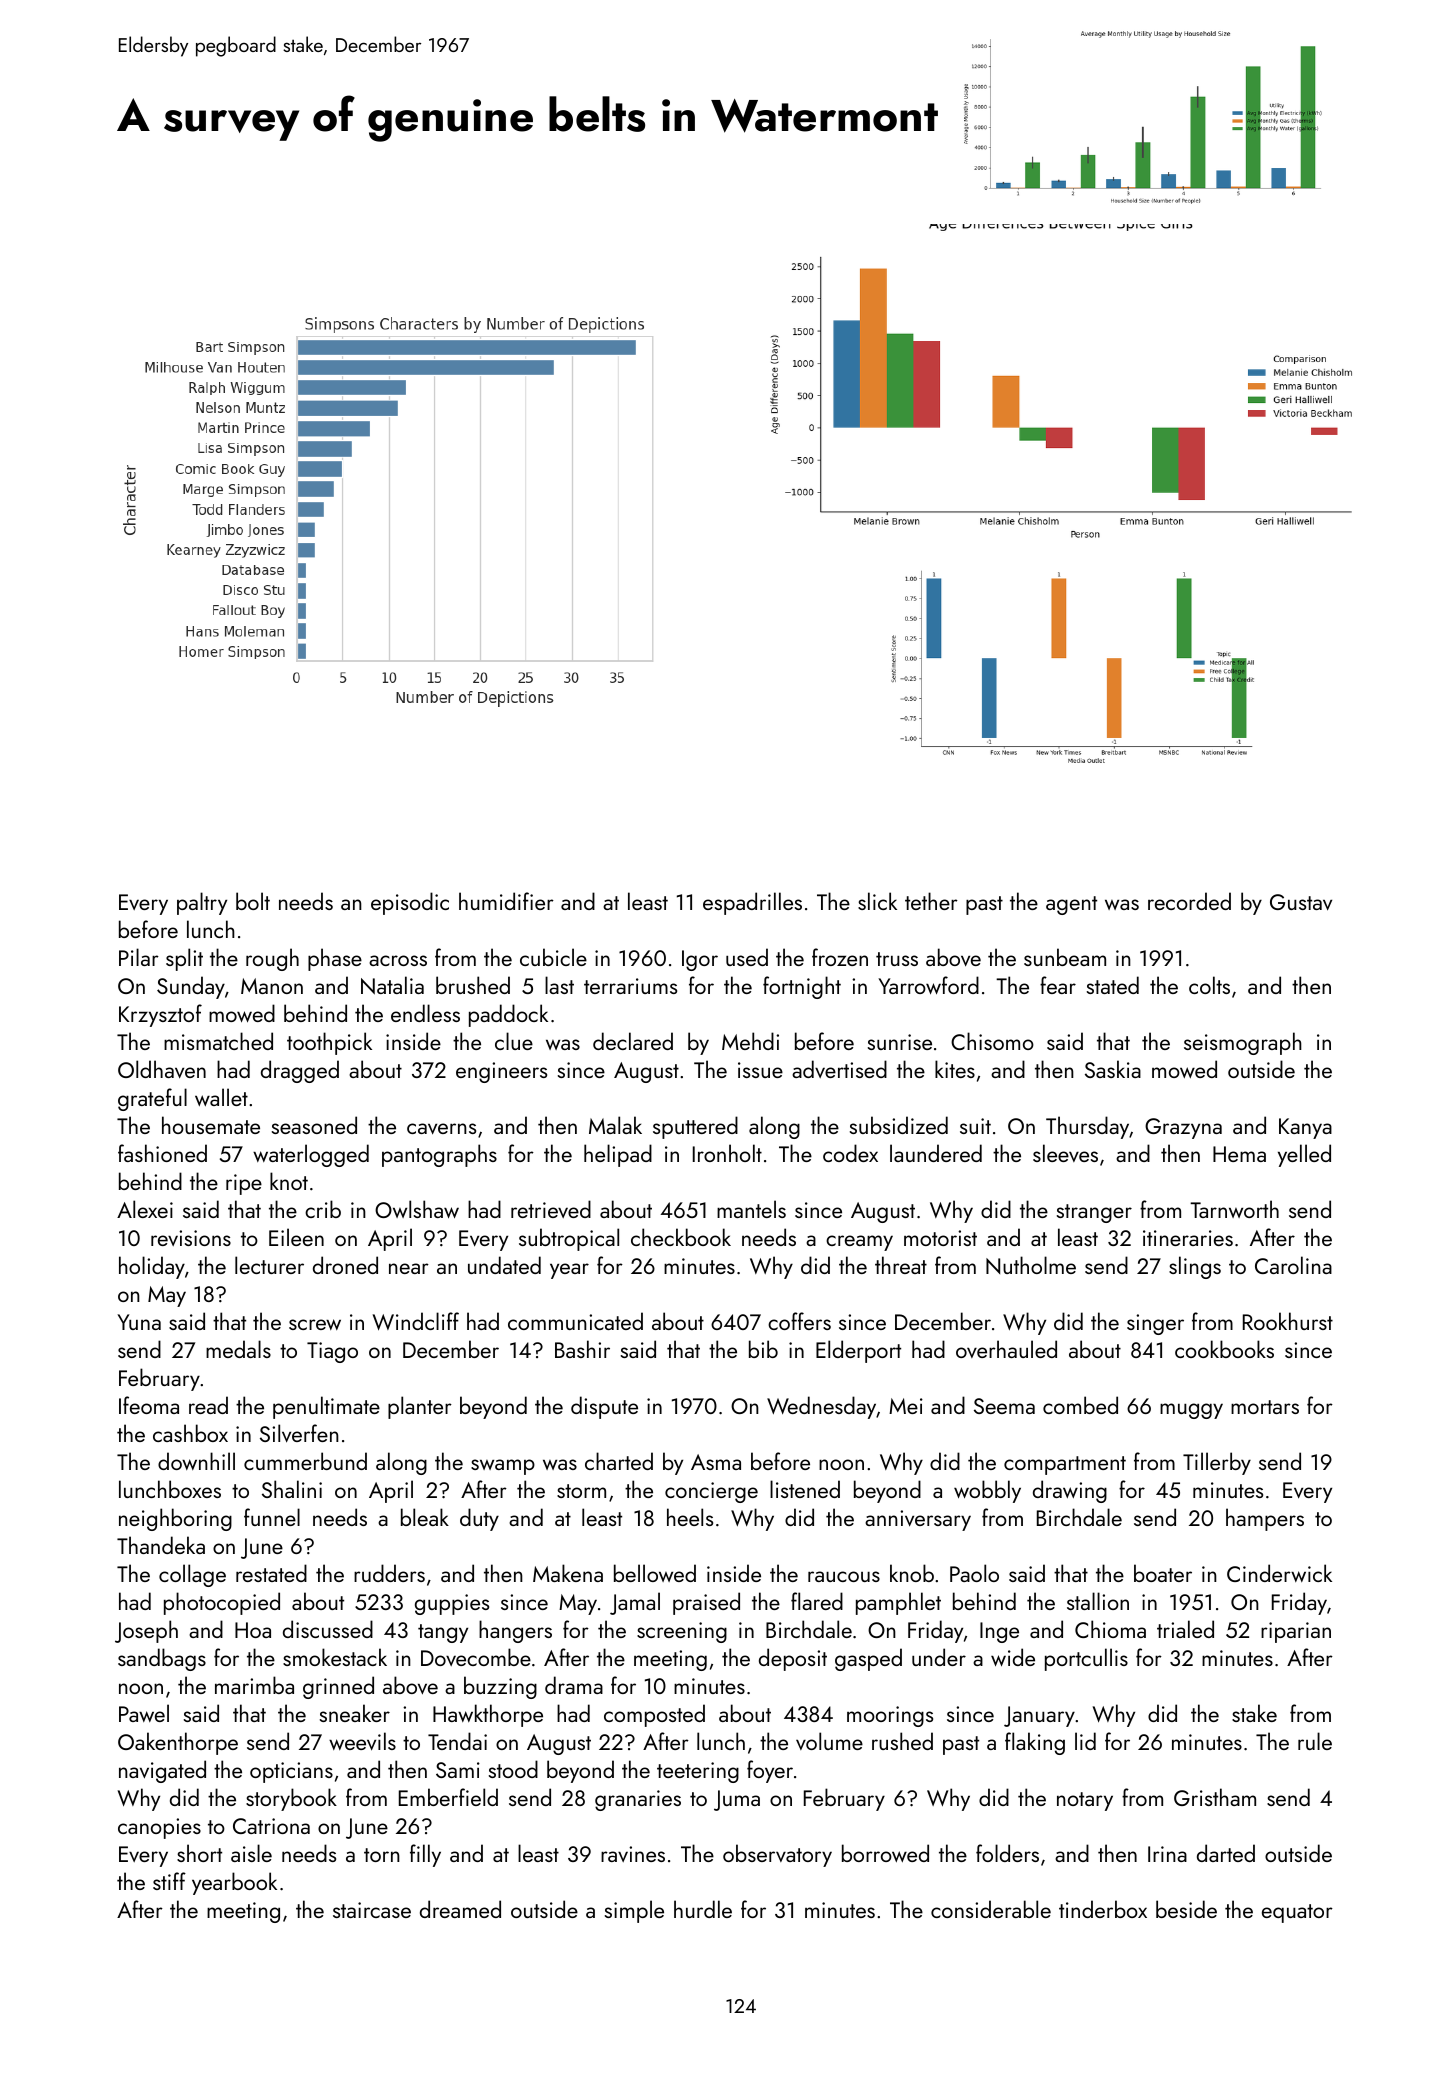 Image resolution: width=1450 pixels, height=2100 pixels. What do you see at coordinates (1163, 1573) in the image?
I see `boater` at bounding box center [1163, 1573].
